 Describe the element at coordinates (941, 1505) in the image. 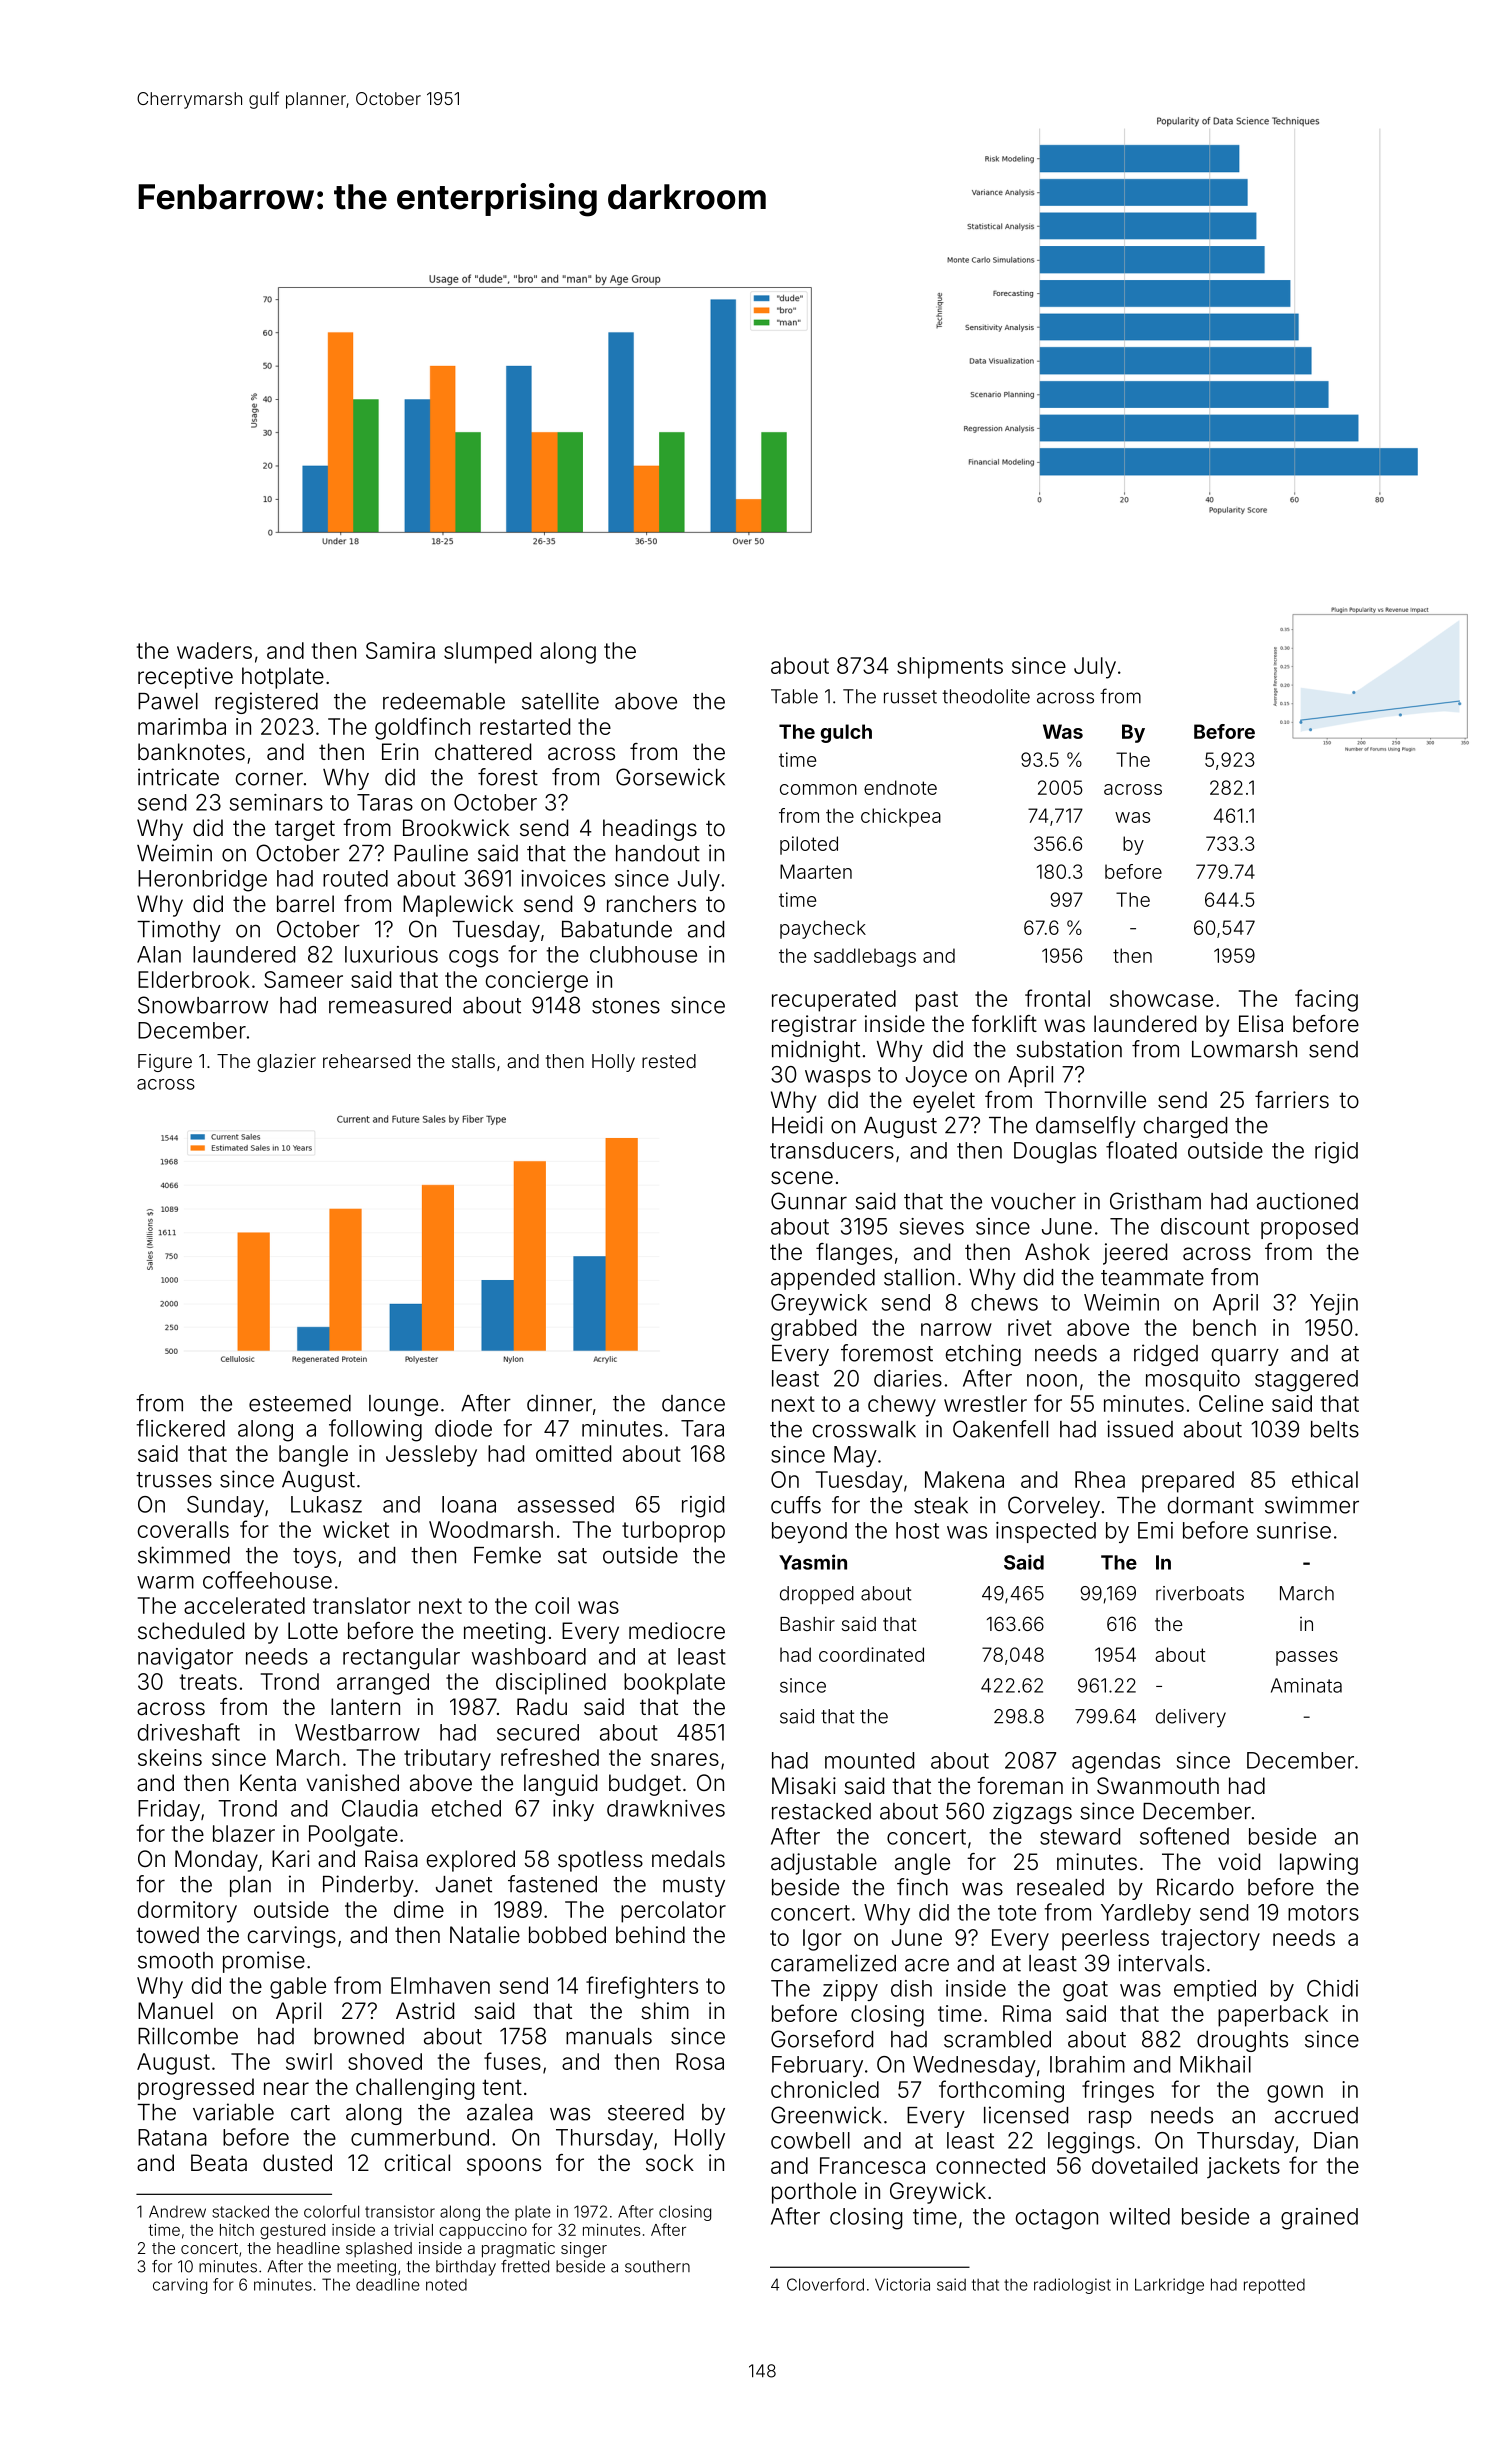

I see `steak` at that location.
